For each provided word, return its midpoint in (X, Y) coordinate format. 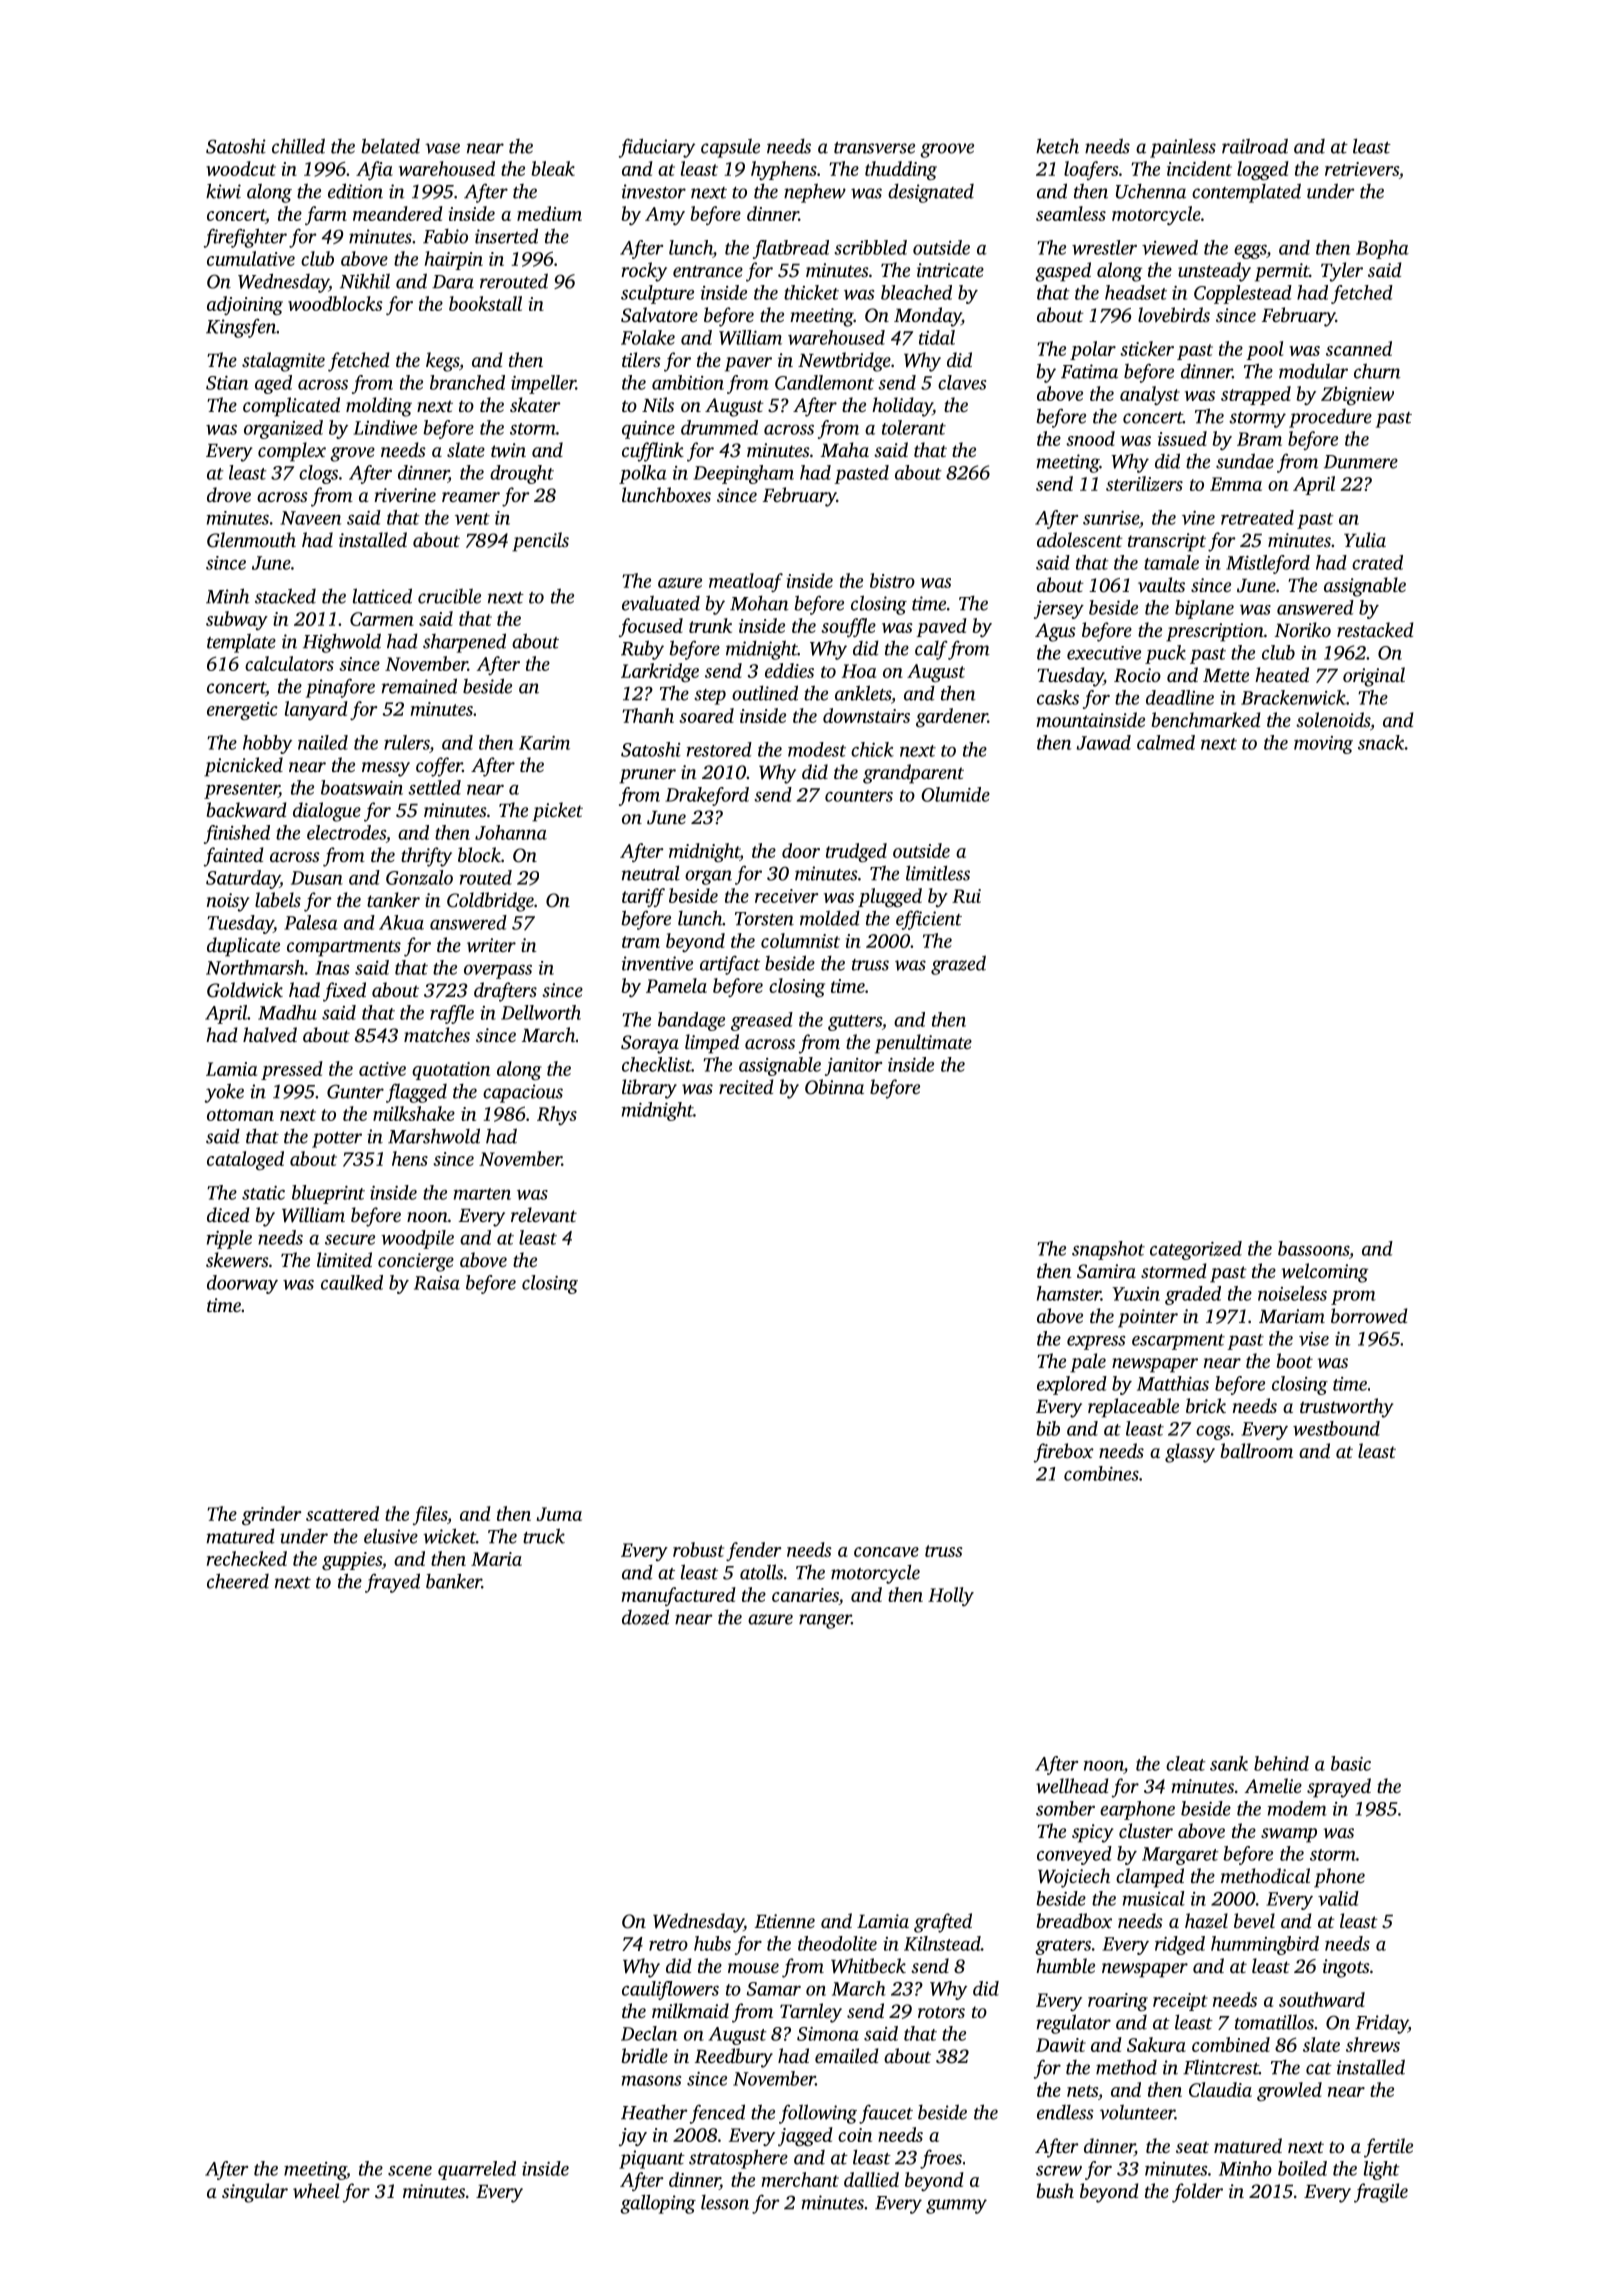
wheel (316, 2190)
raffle (452, 1014)
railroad (1255, 146)
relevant (544, 1214)
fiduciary (657, 148)
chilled (298, 146)
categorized (1196, 1250)
